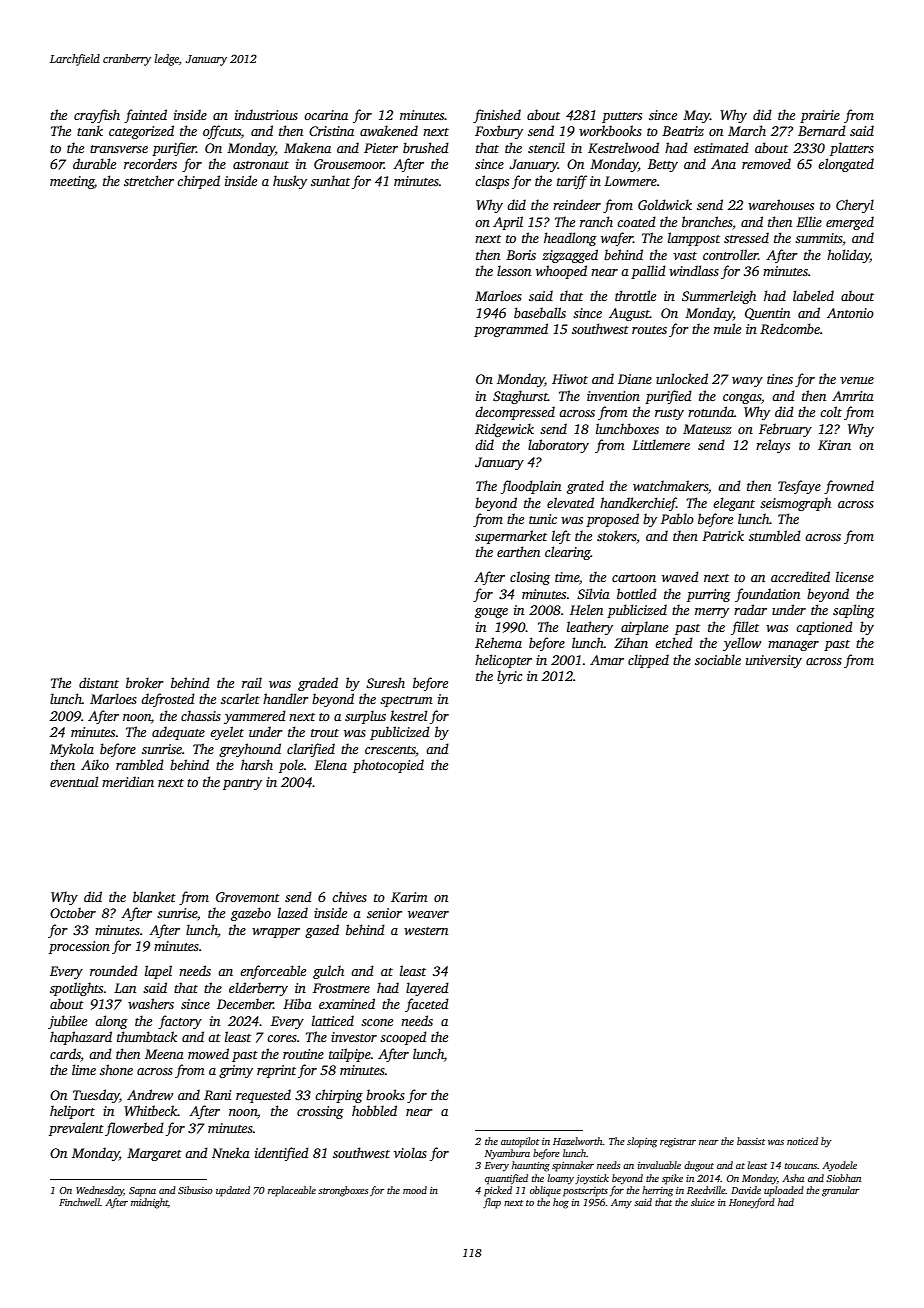  Describe the element at coordinates (384, 913) in the screenshot. I see `senior` at that location.
